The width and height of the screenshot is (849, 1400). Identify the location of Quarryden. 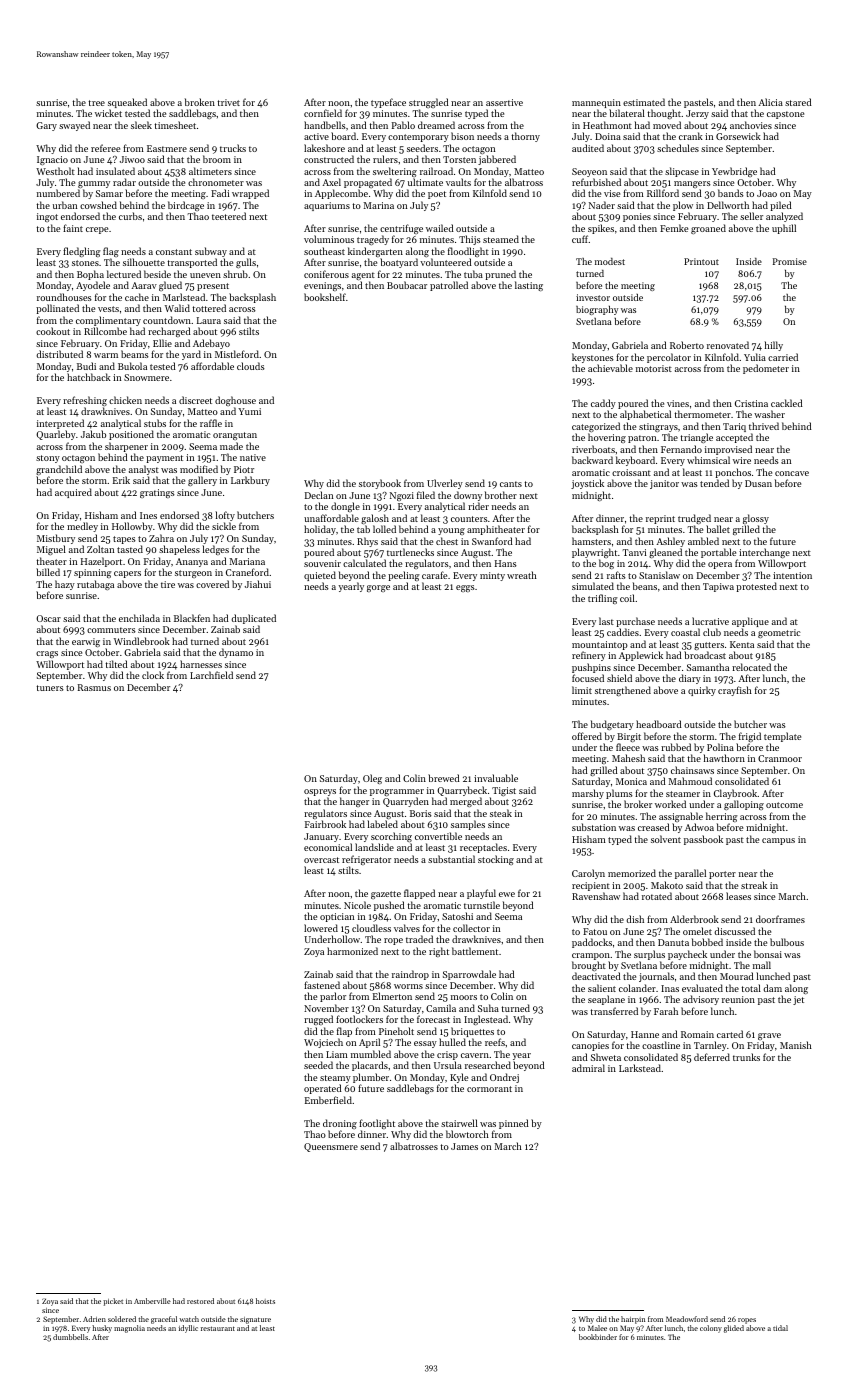
(406, 802).
